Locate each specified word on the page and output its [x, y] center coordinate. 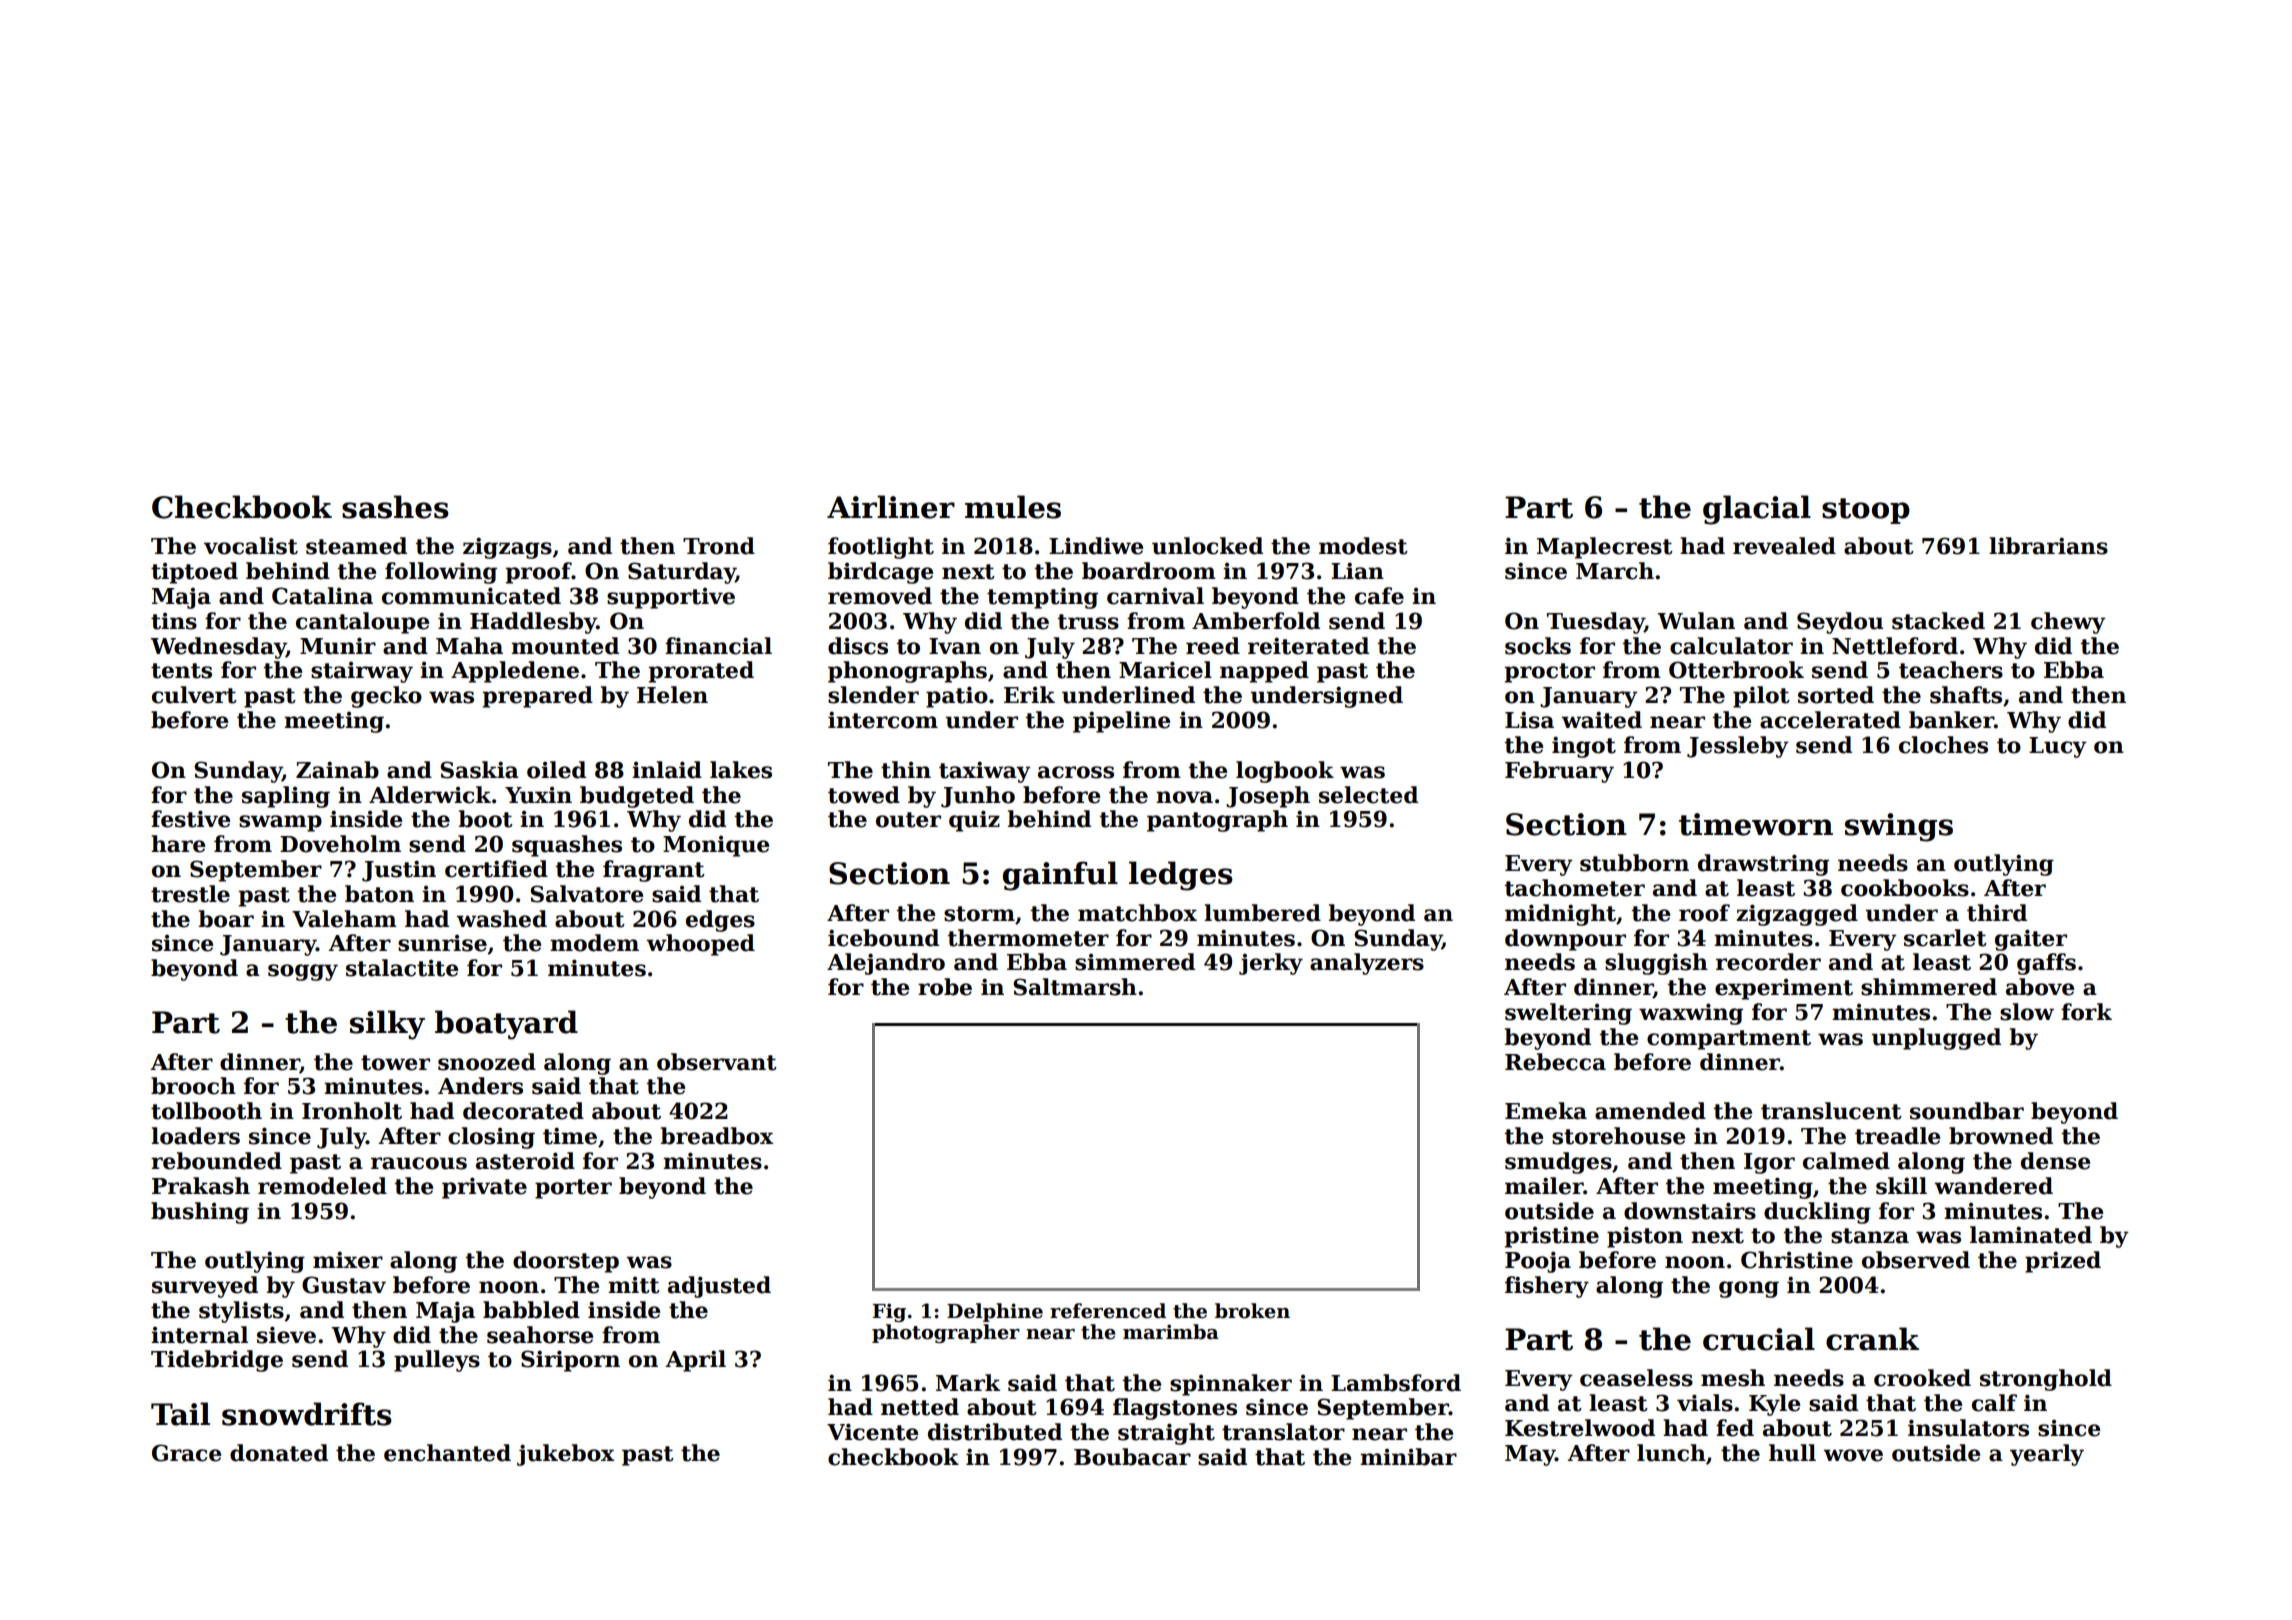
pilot [1761, 697]
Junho [978, 797]
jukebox [565, 1455]
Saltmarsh [1075, 987]
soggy [303, 972]
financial [718, 646]
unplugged [1936, 1039]
